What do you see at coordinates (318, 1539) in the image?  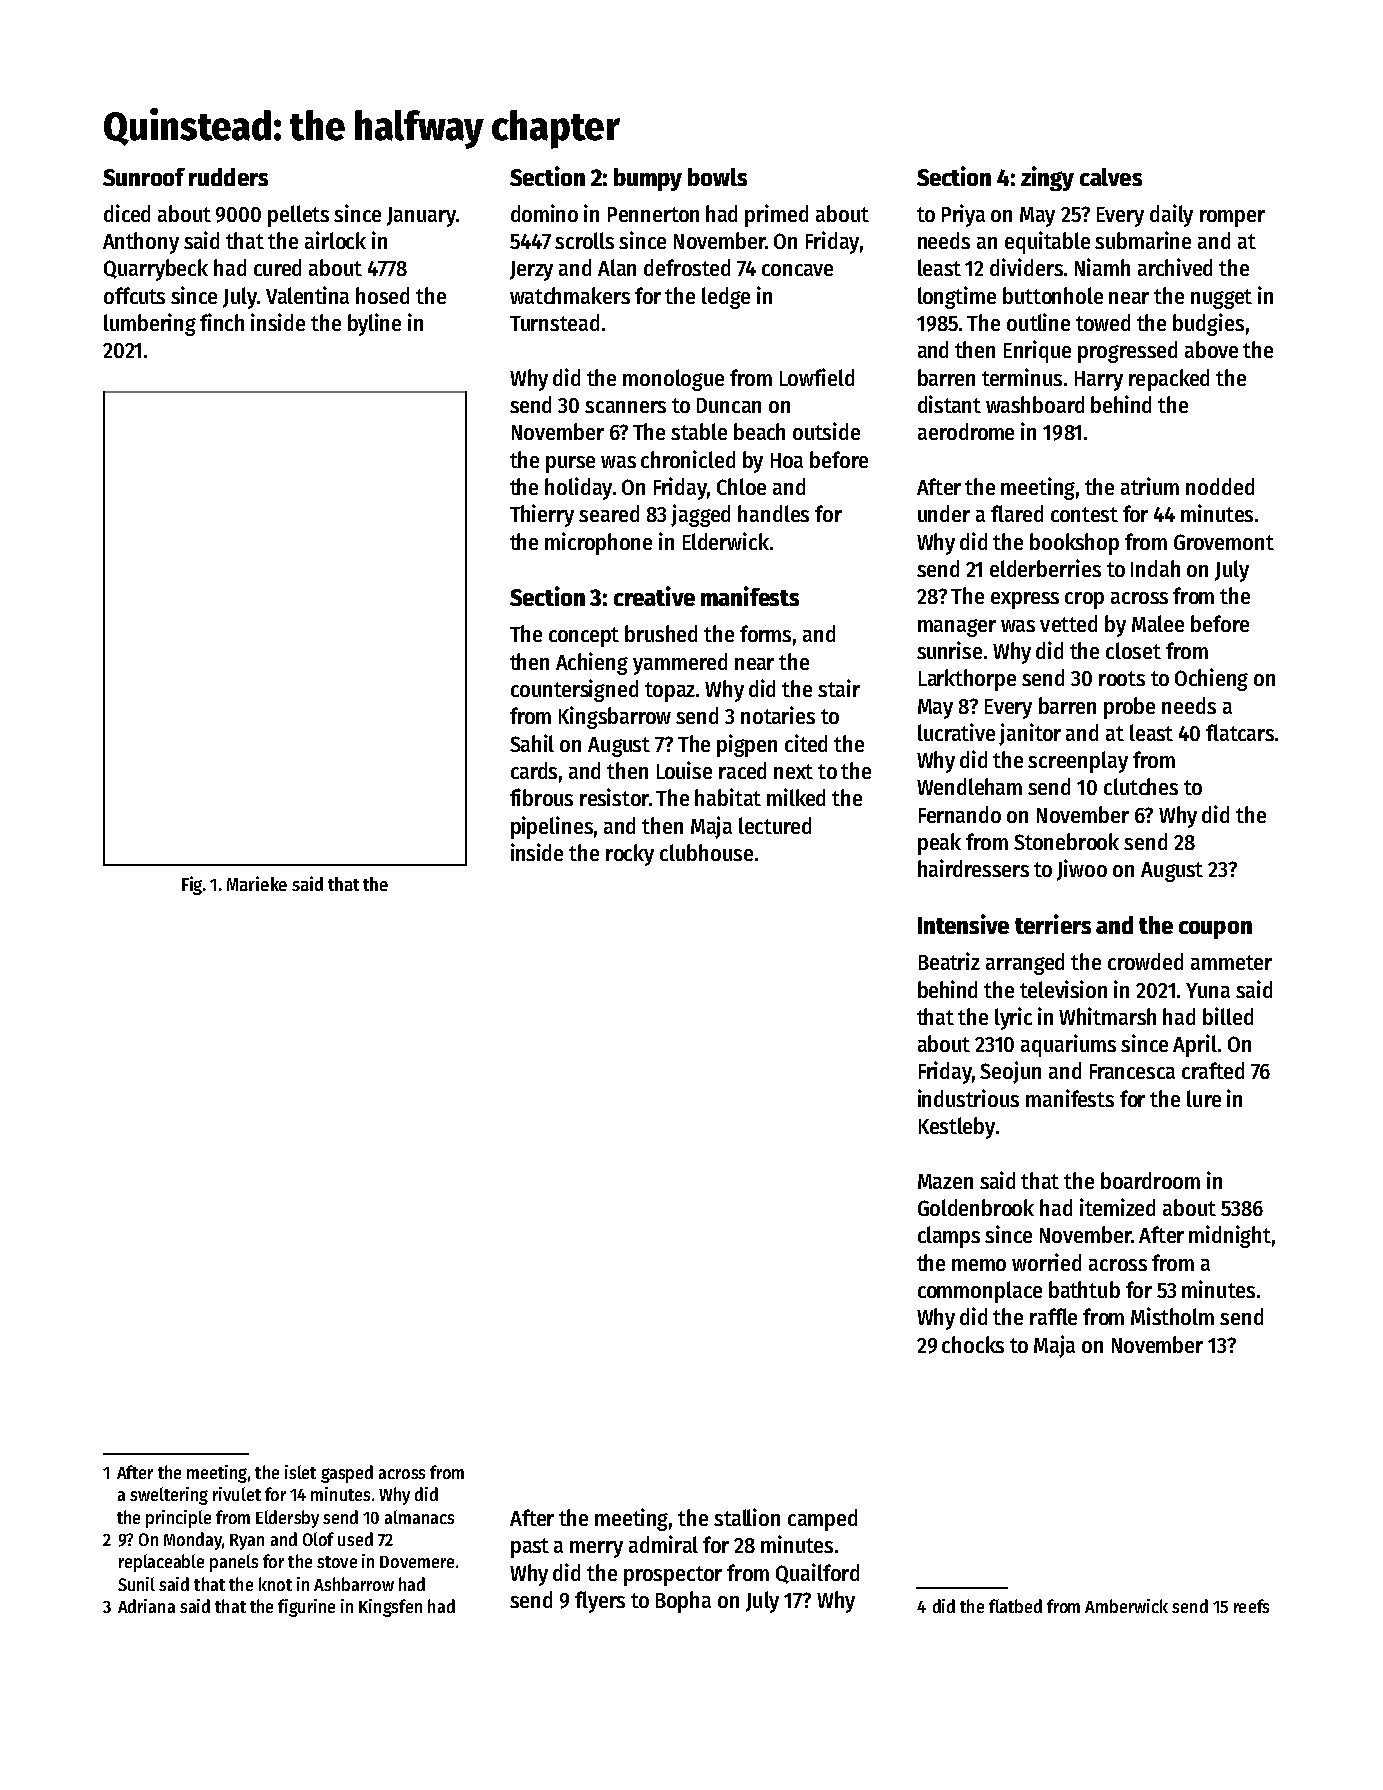 I see `Olof` at bounding box center [318, 1539].
